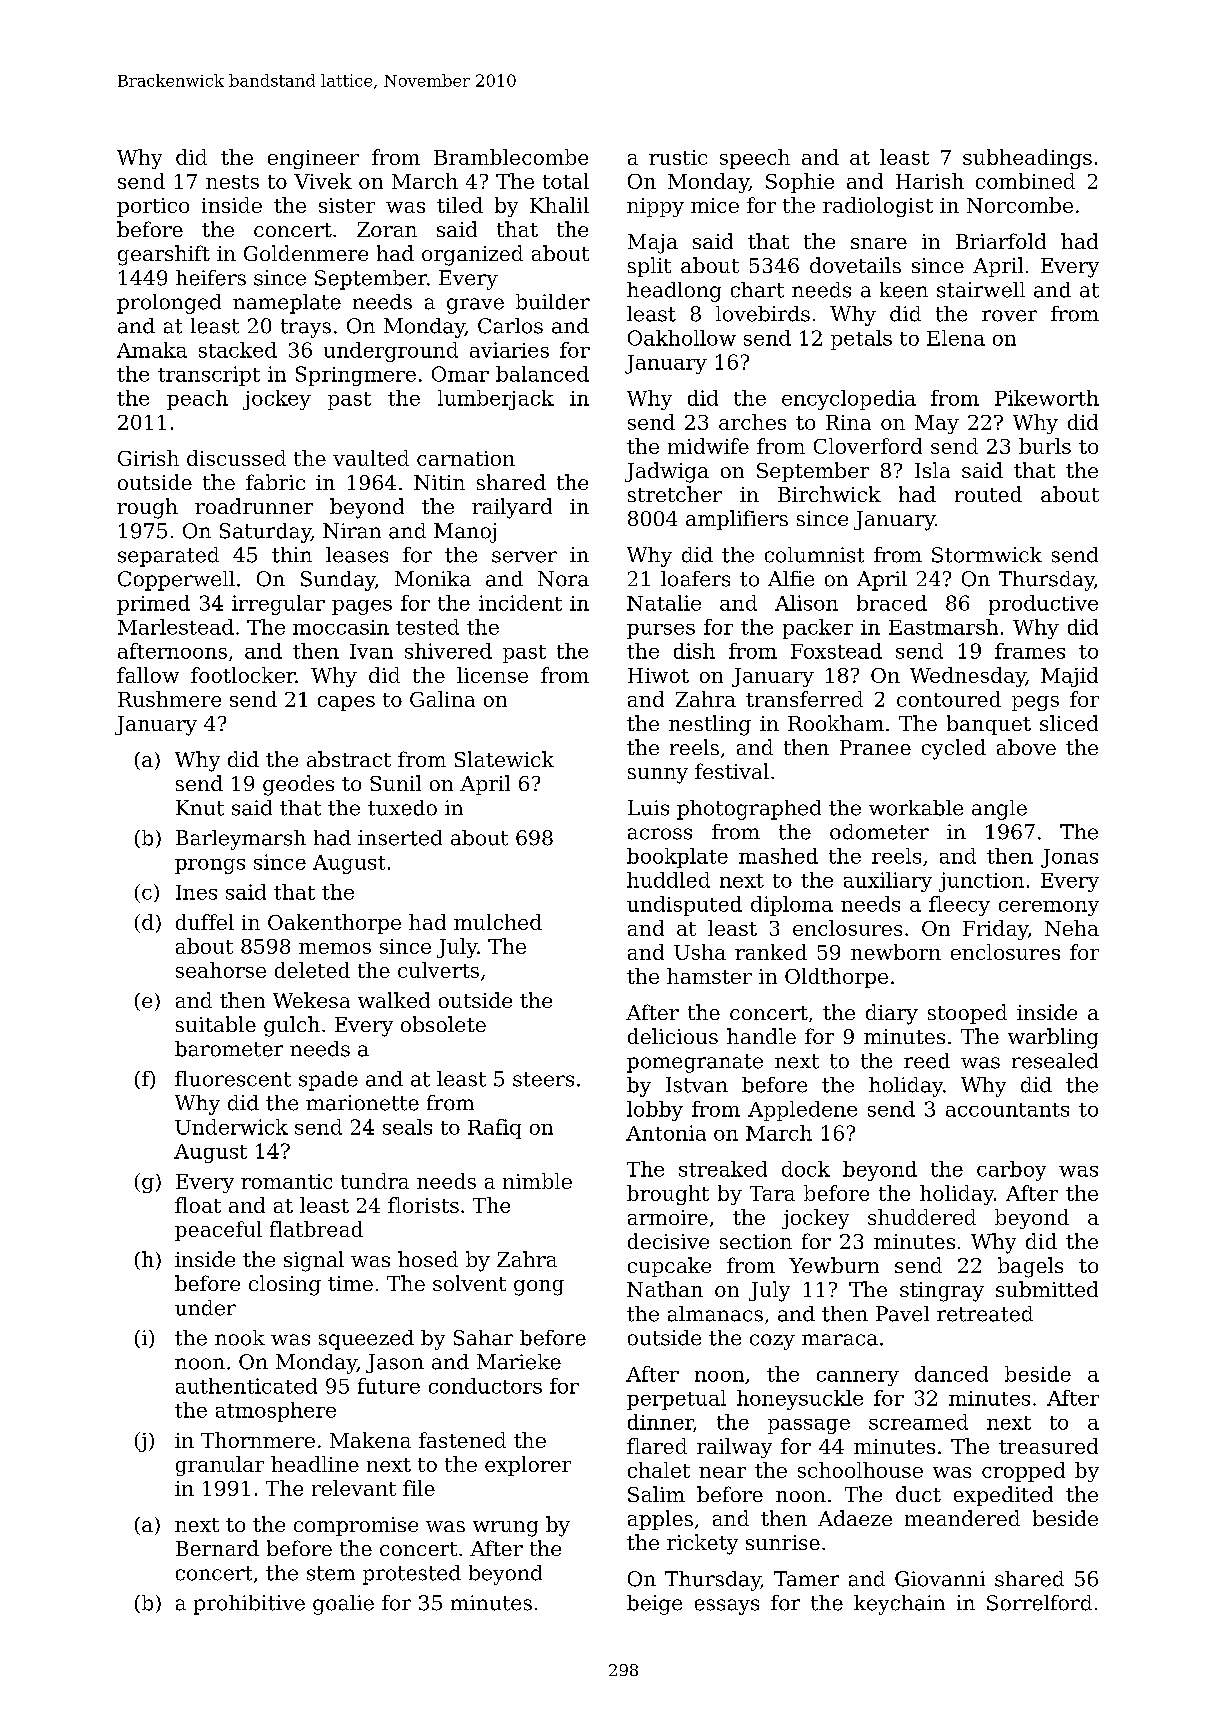 This screenshot has width=1216, height=1719. Describe the element at coordinates (298, 785) in the screenshot. I see `geodes` at that location.
